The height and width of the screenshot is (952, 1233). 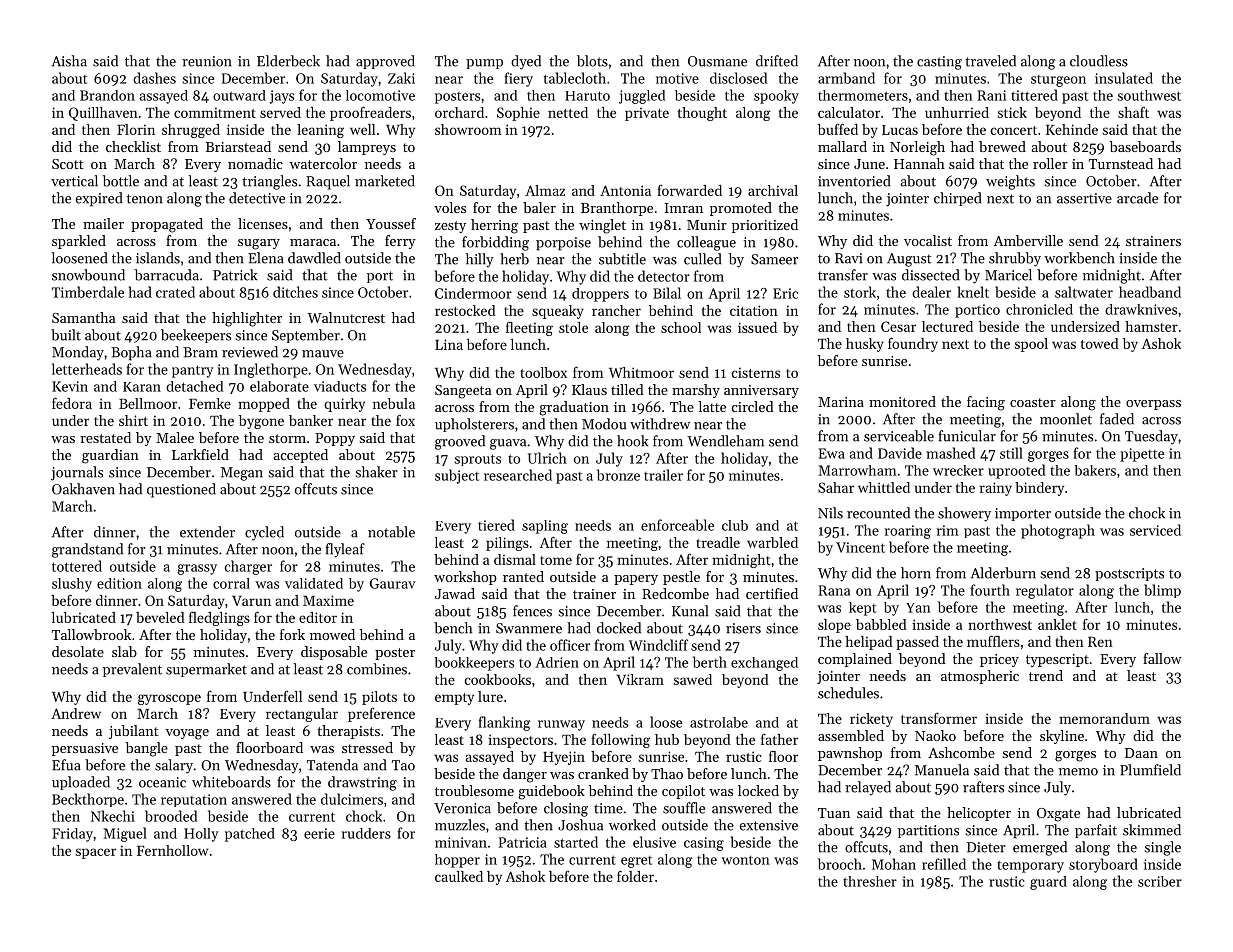 What do you see at coordinates (377, 472) in the screenshot?
I see `shaker` at bounding box center [377, 472].
